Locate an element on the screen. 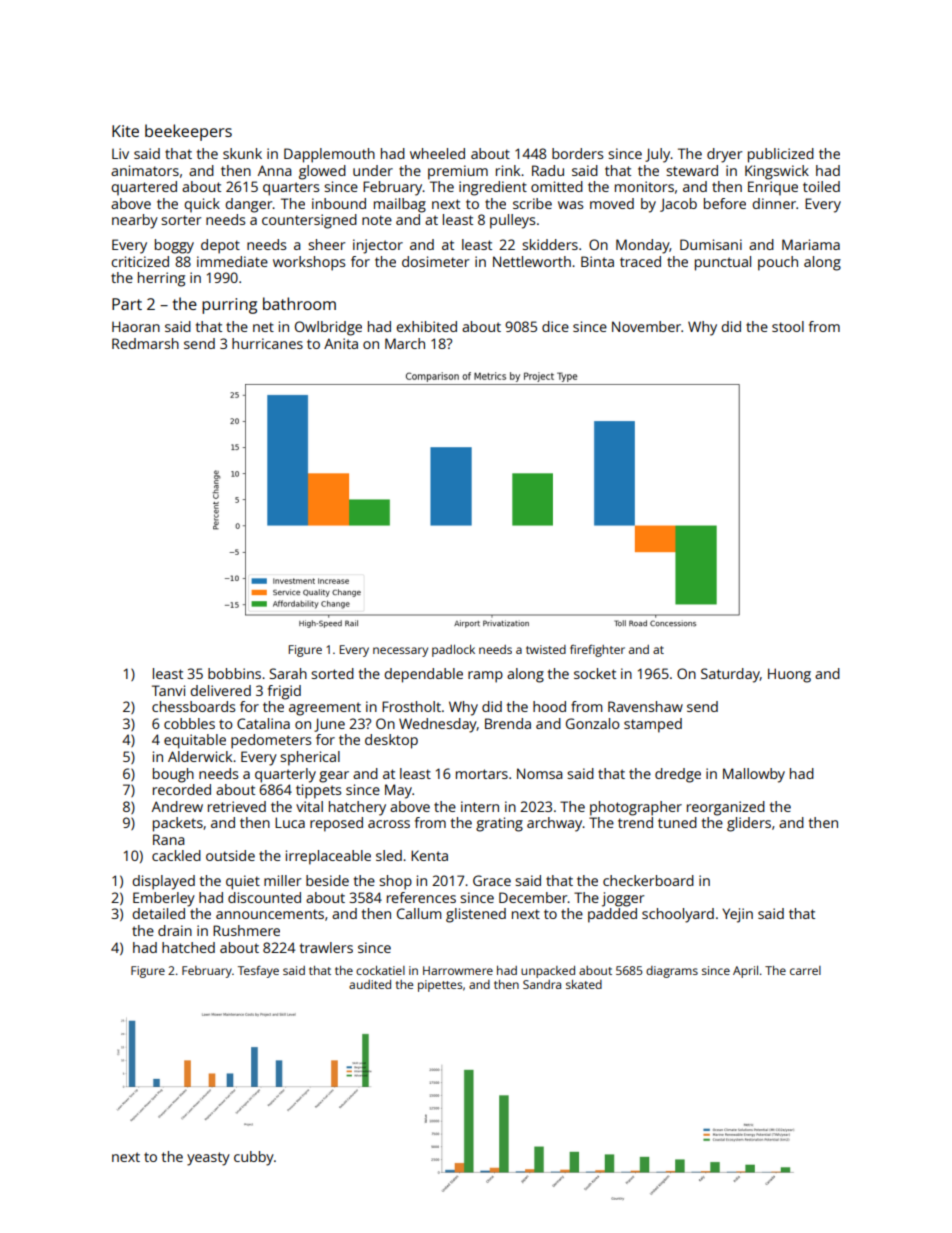  firefighter is located at coordinates (597, 650).
